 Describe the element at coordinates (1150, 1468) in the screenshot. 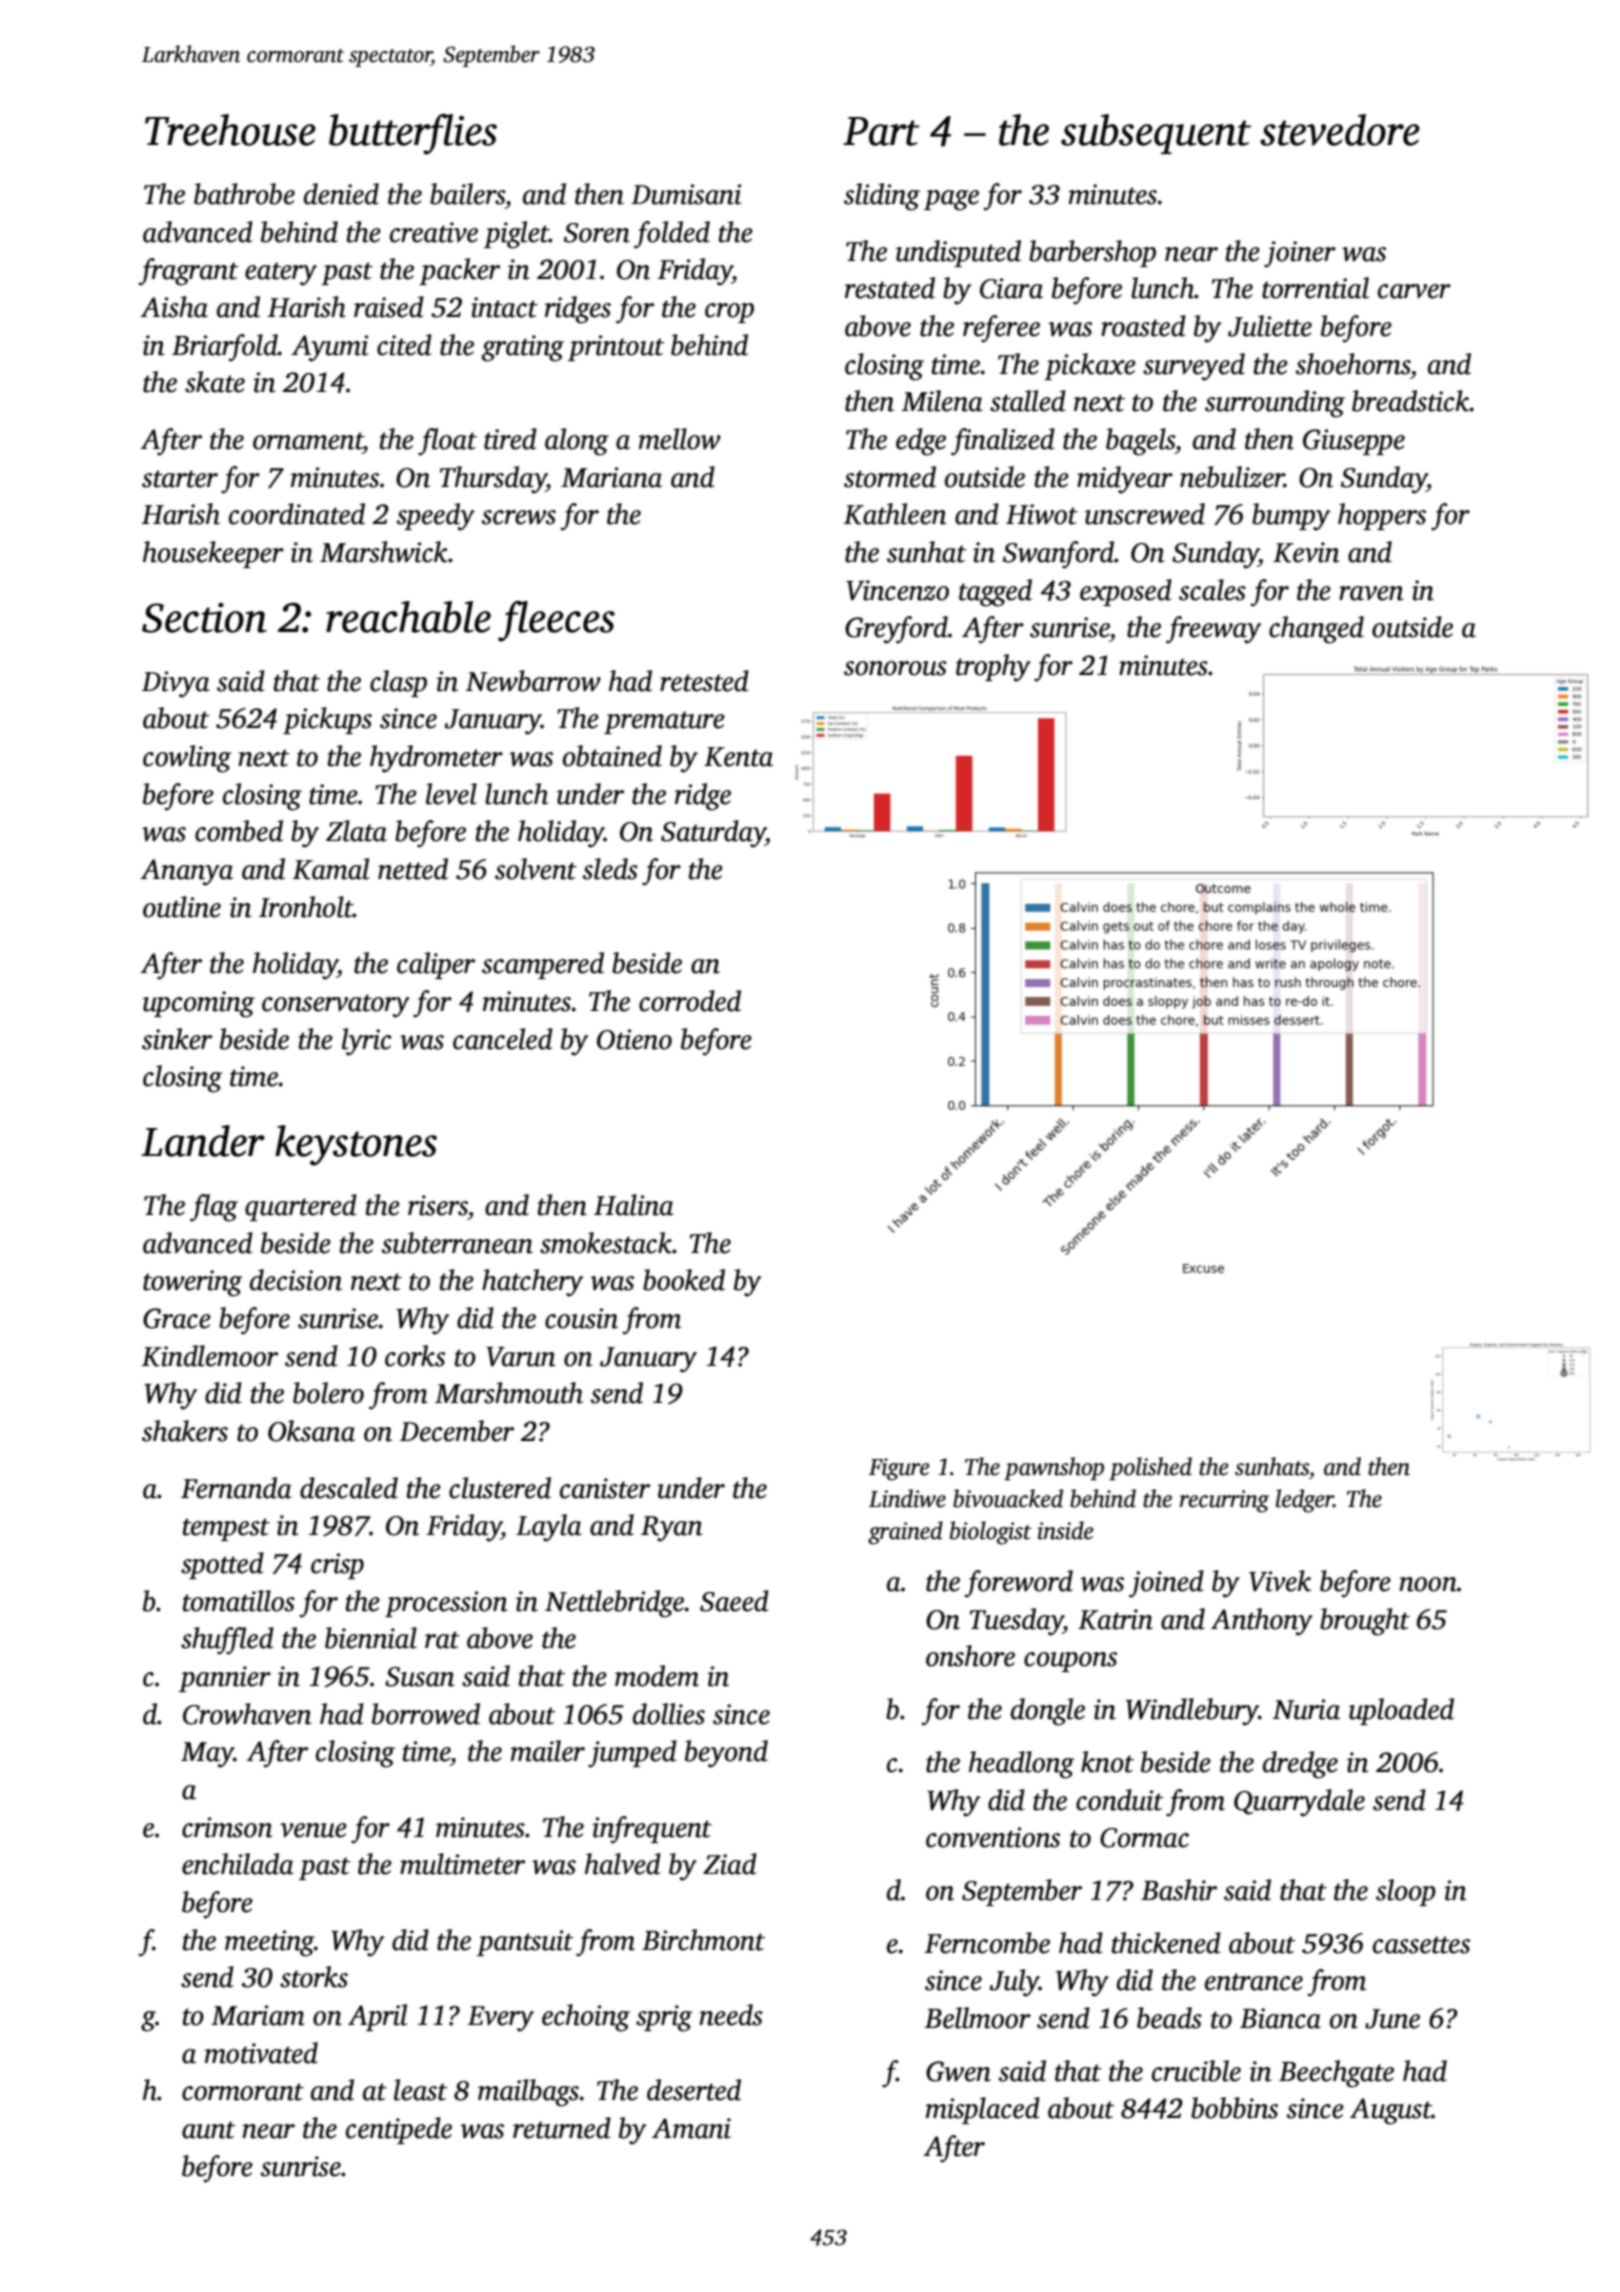

I see `polished` at that location.
